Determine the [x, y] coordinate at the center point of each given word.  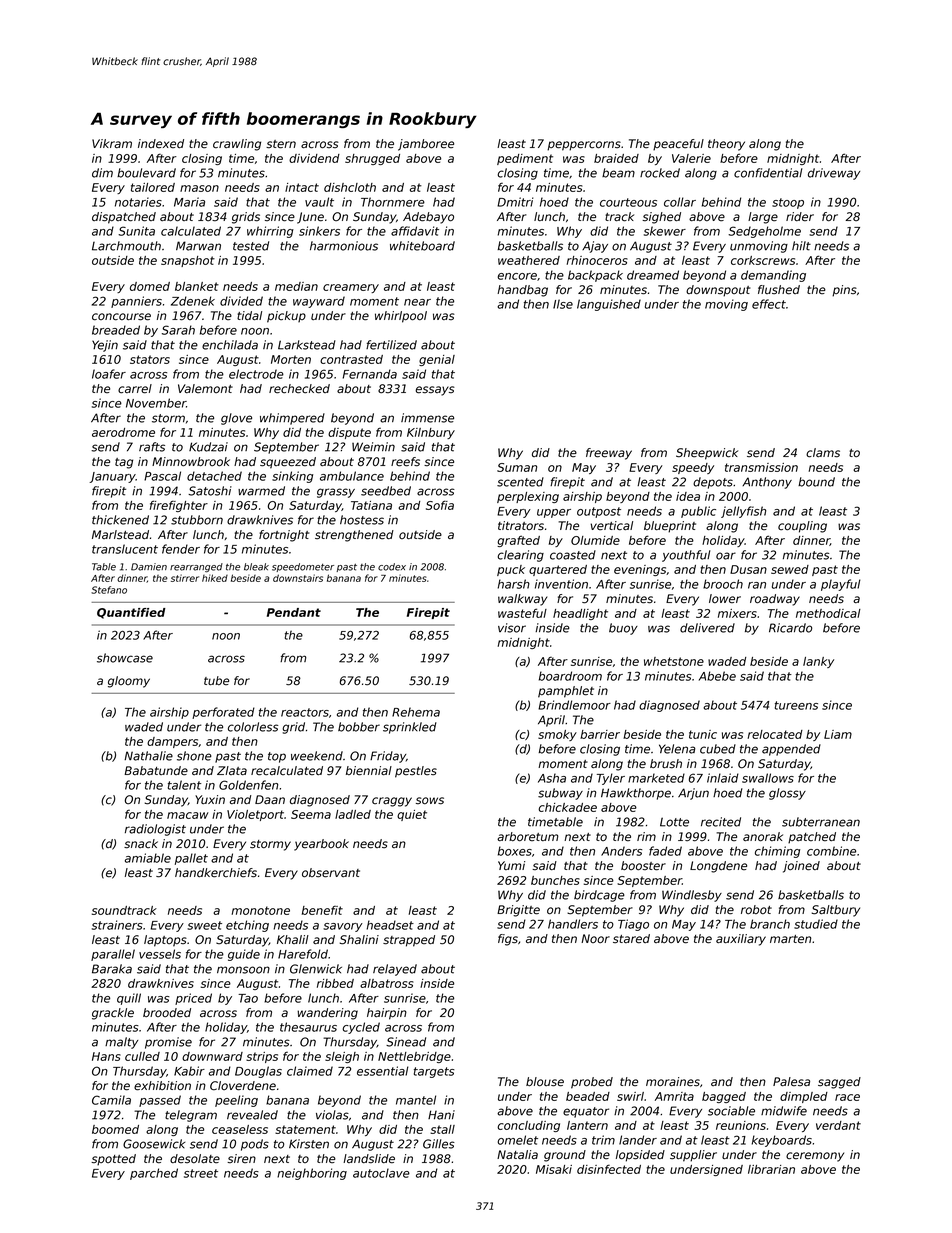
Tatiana [371, 505]
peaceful [678, 145]
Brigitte [518, 911]
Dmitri [515, 202]
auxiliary [741, 940]
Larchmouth [126, 246]
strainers [117, 925]
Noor [595, 938]
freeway [609, 454]
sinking [292, 477]
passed [160, 1101]
